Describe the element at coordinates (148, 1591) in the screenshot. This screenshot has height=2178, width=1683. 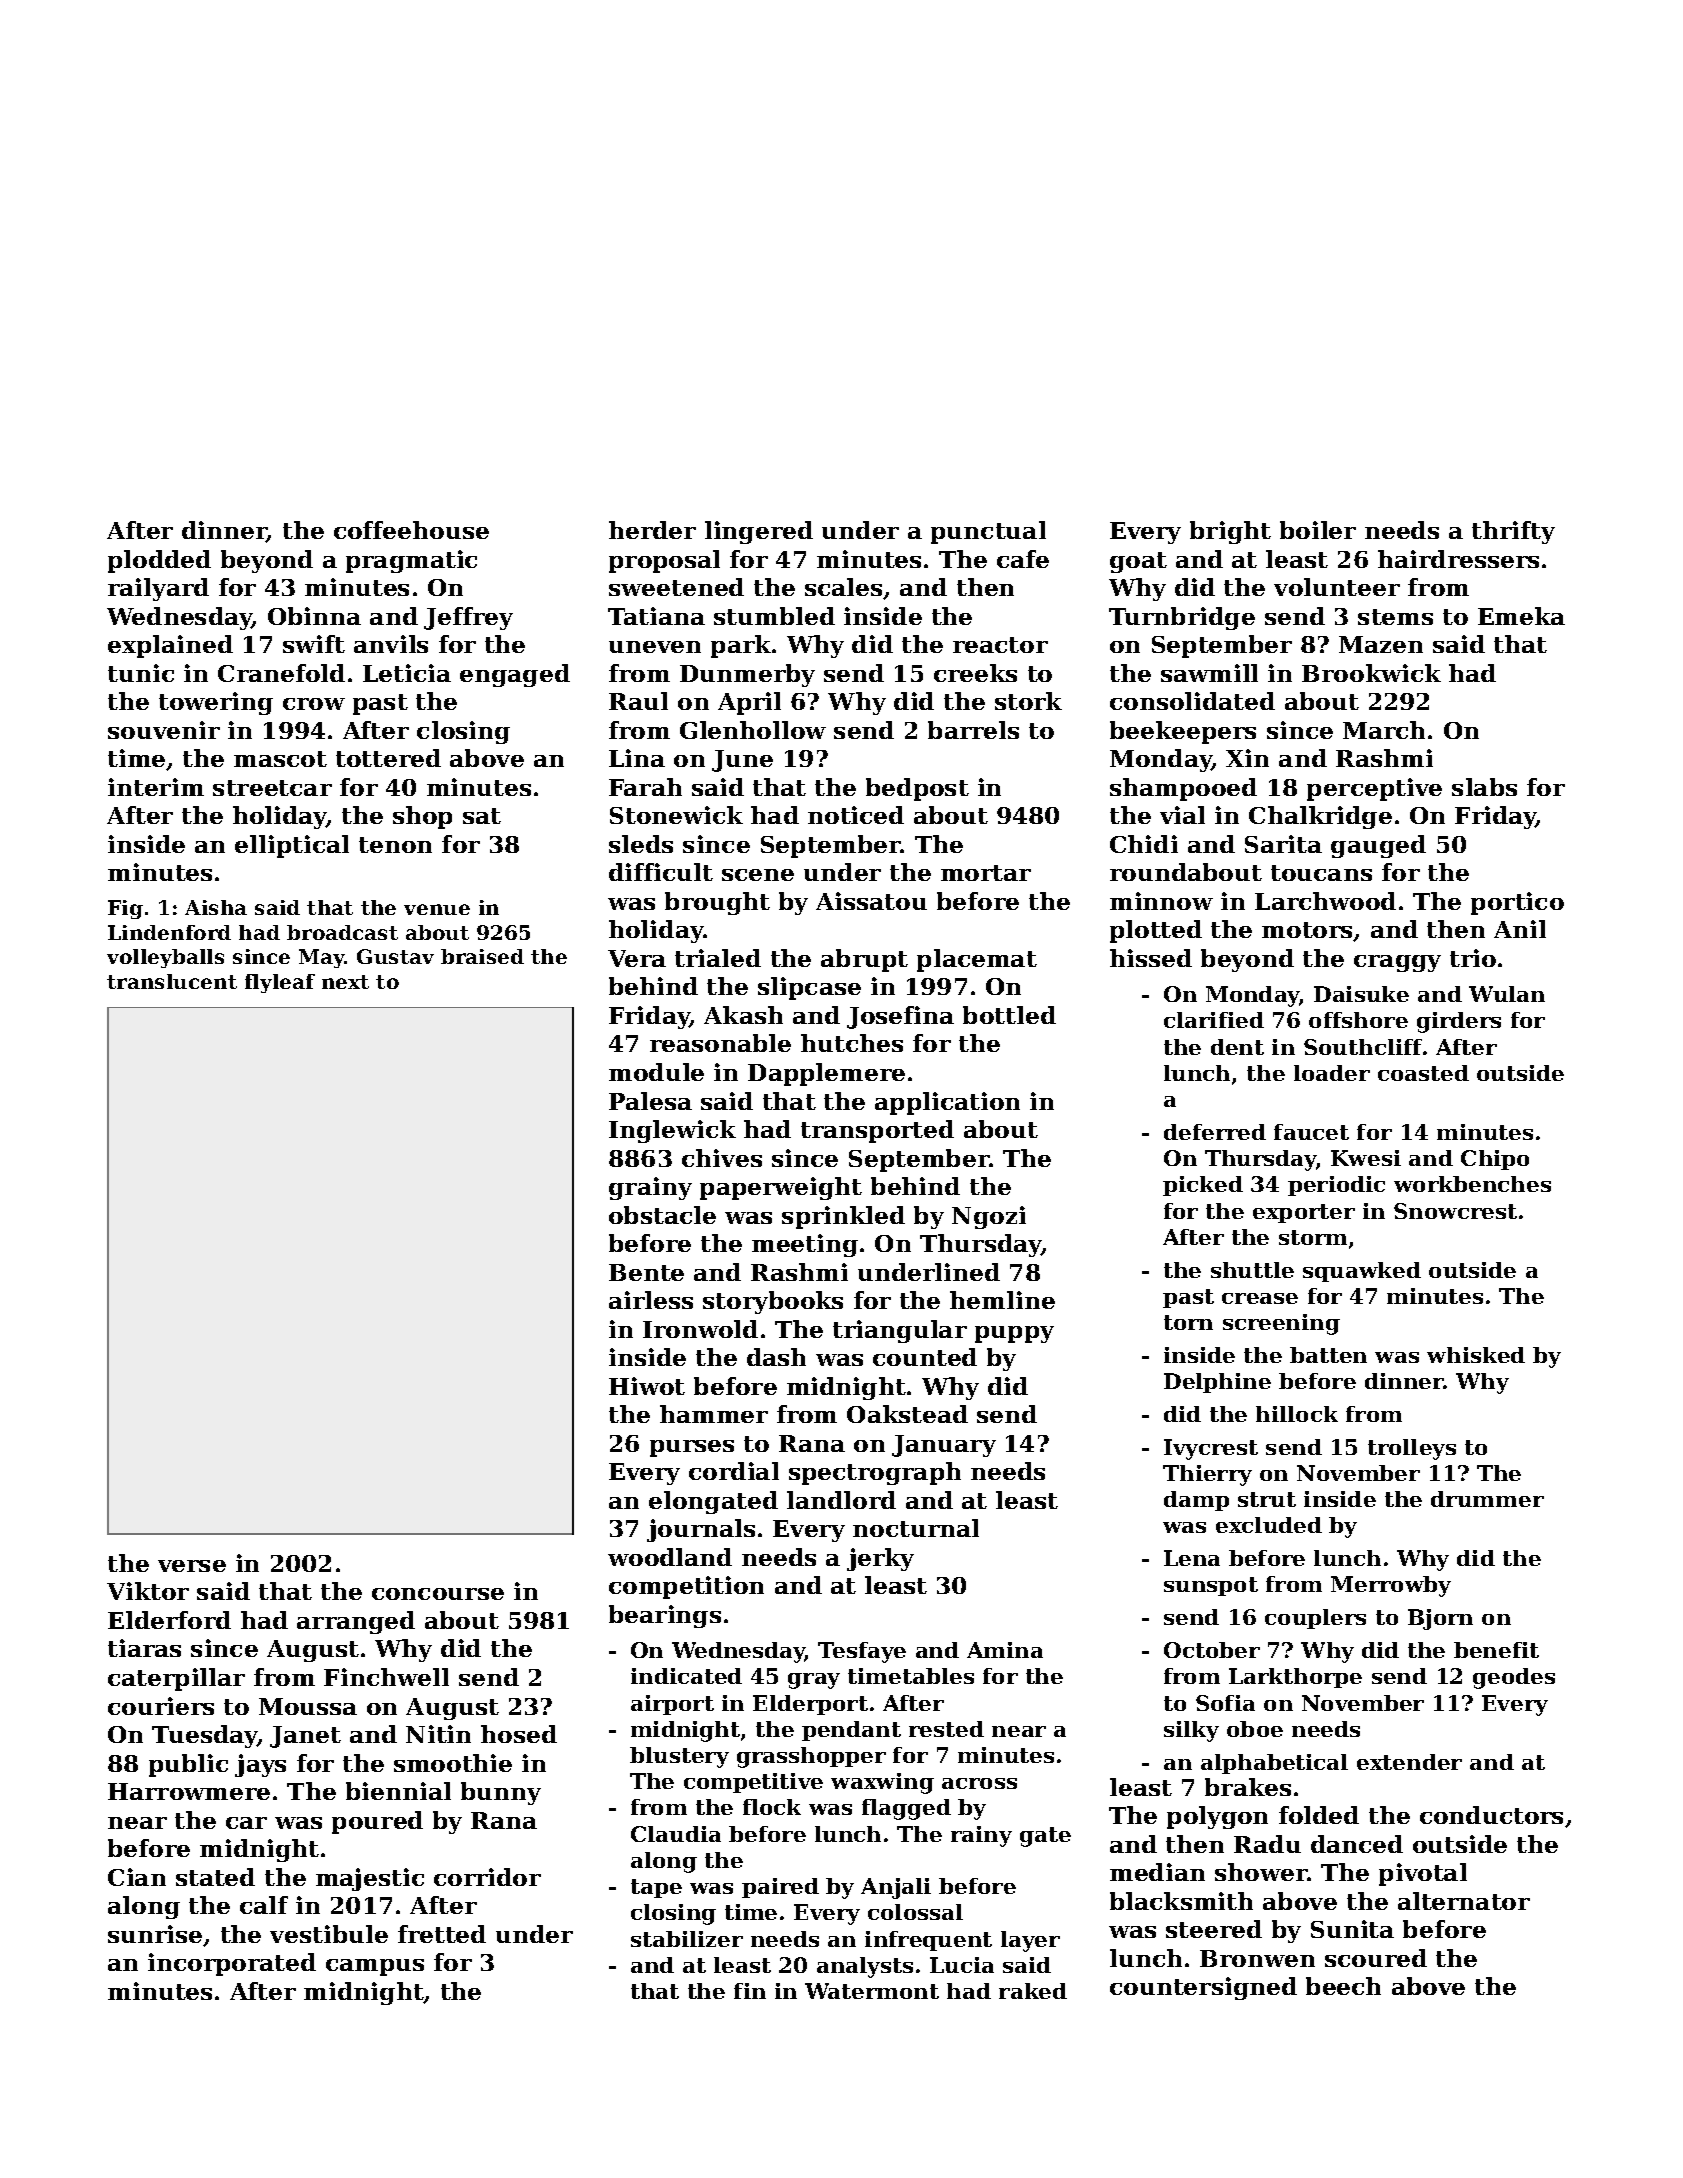
I see `Viktor` at that location.
